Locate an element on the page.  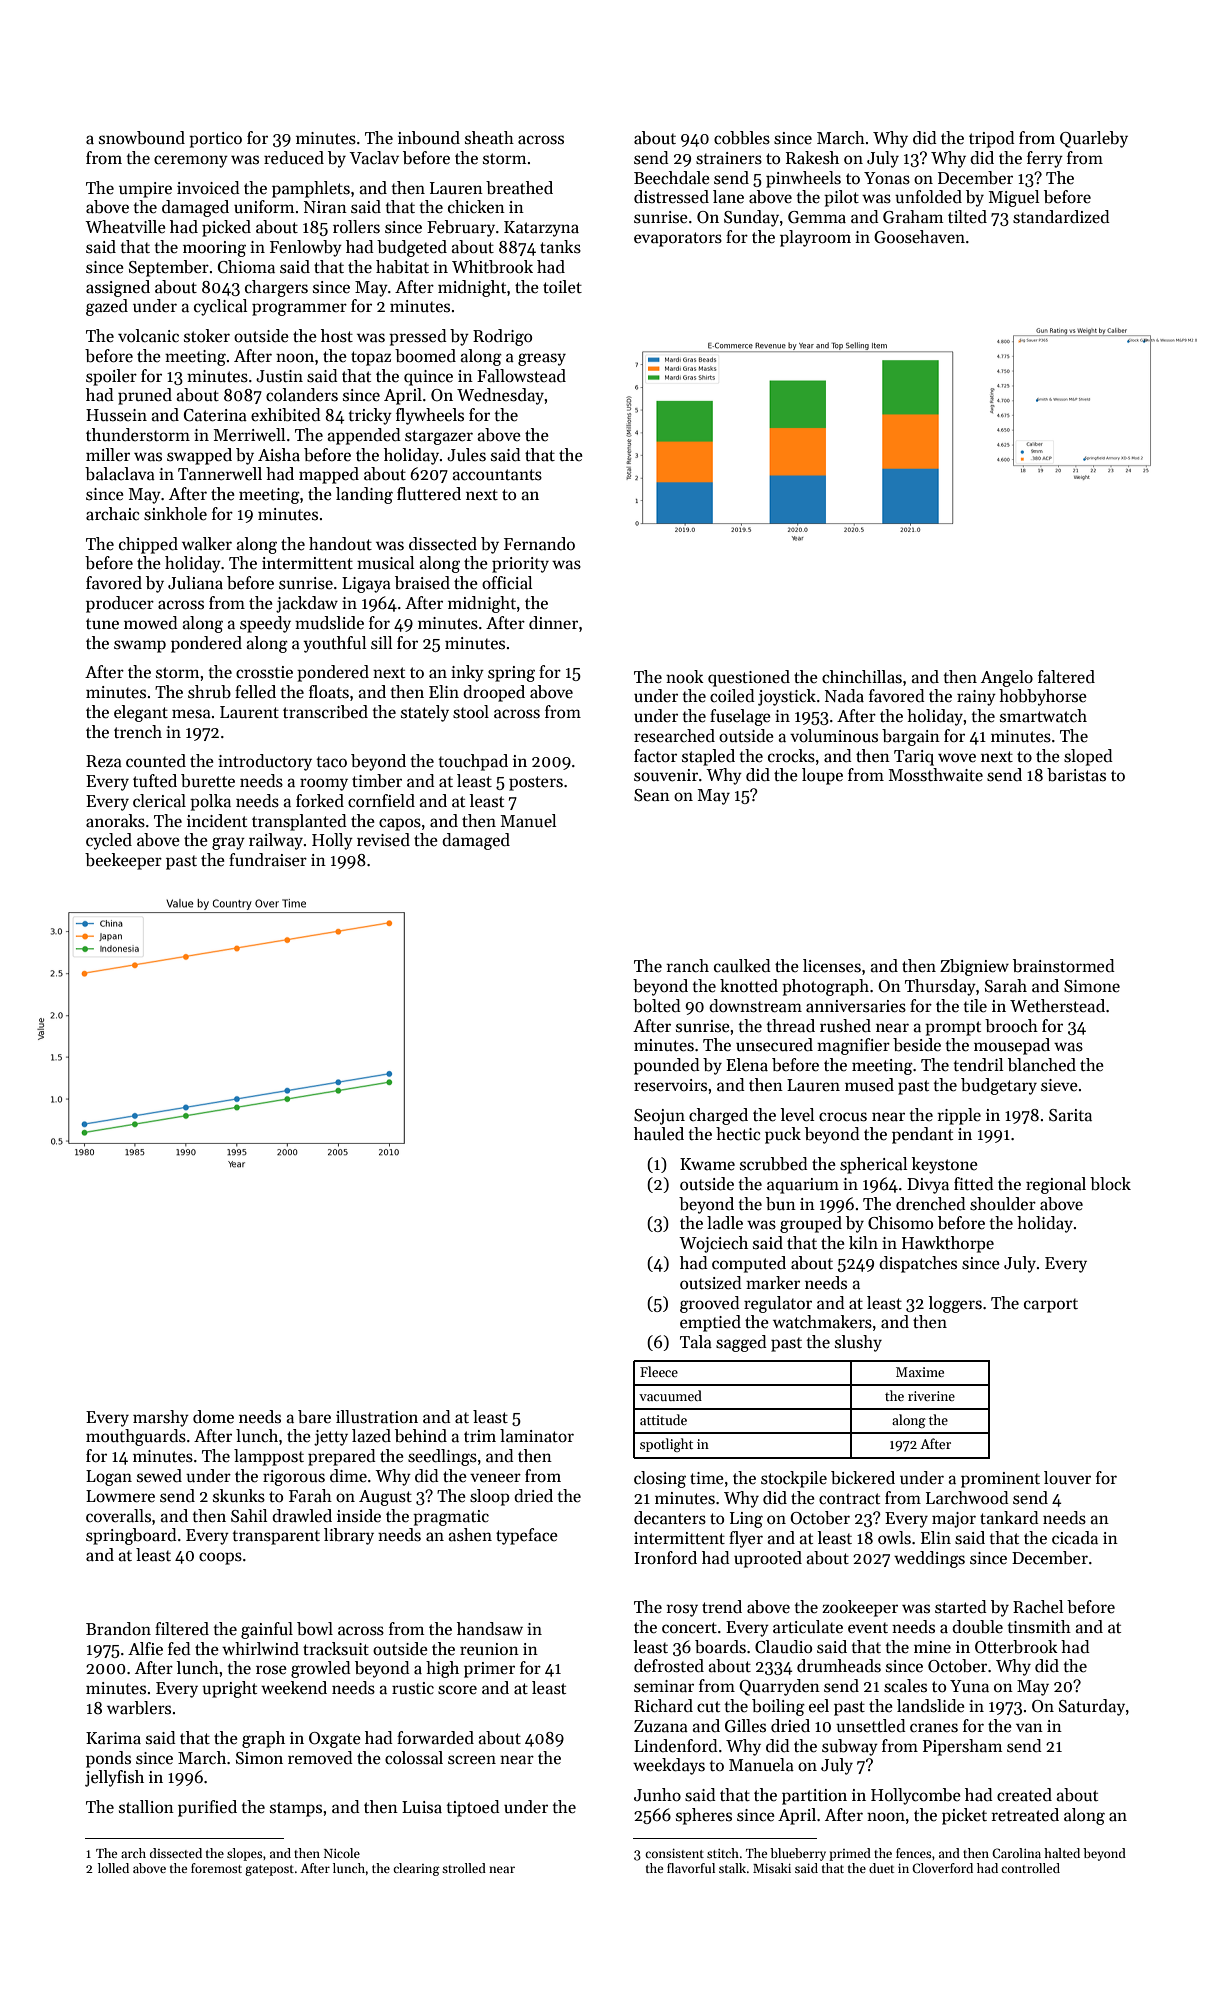
louver is located at coordinates (1067, 1478).
